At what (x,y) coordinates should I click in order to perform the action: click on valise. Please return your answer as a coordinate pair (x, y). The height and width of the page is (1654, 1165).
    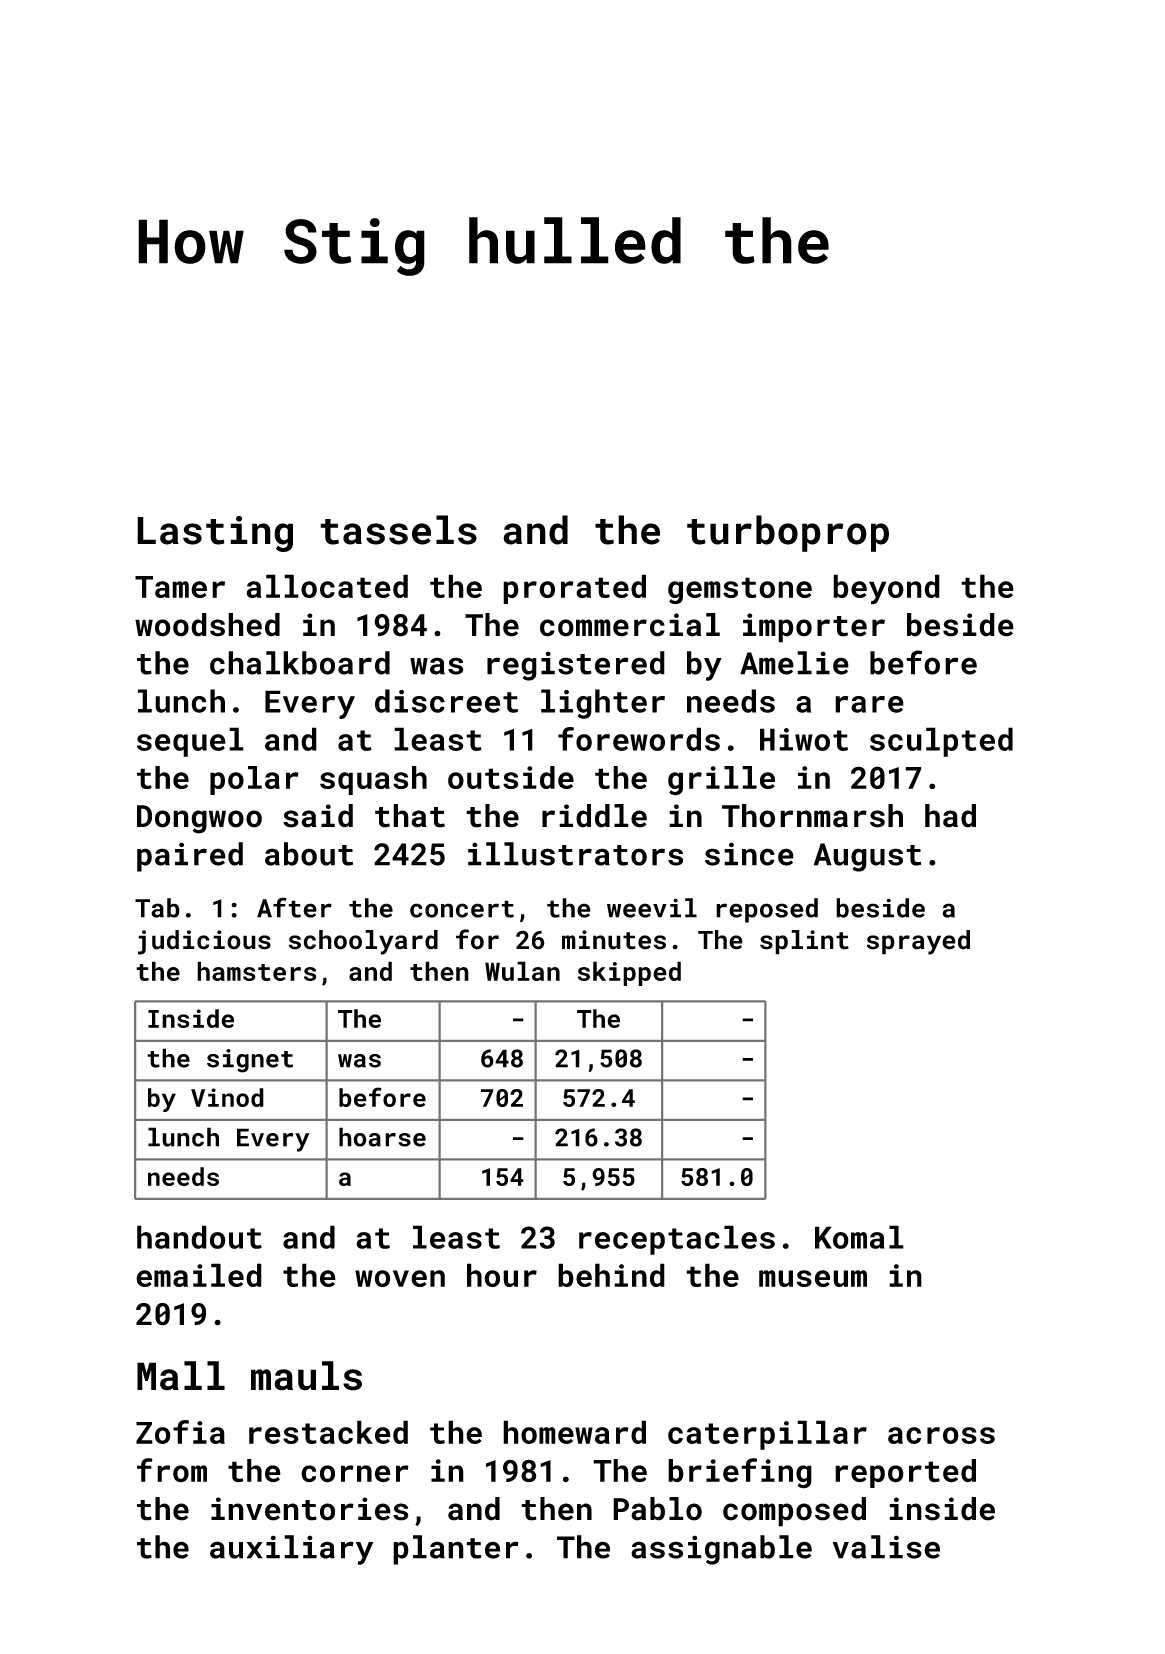
    Looking at the image, I should click on (886, 1547).
